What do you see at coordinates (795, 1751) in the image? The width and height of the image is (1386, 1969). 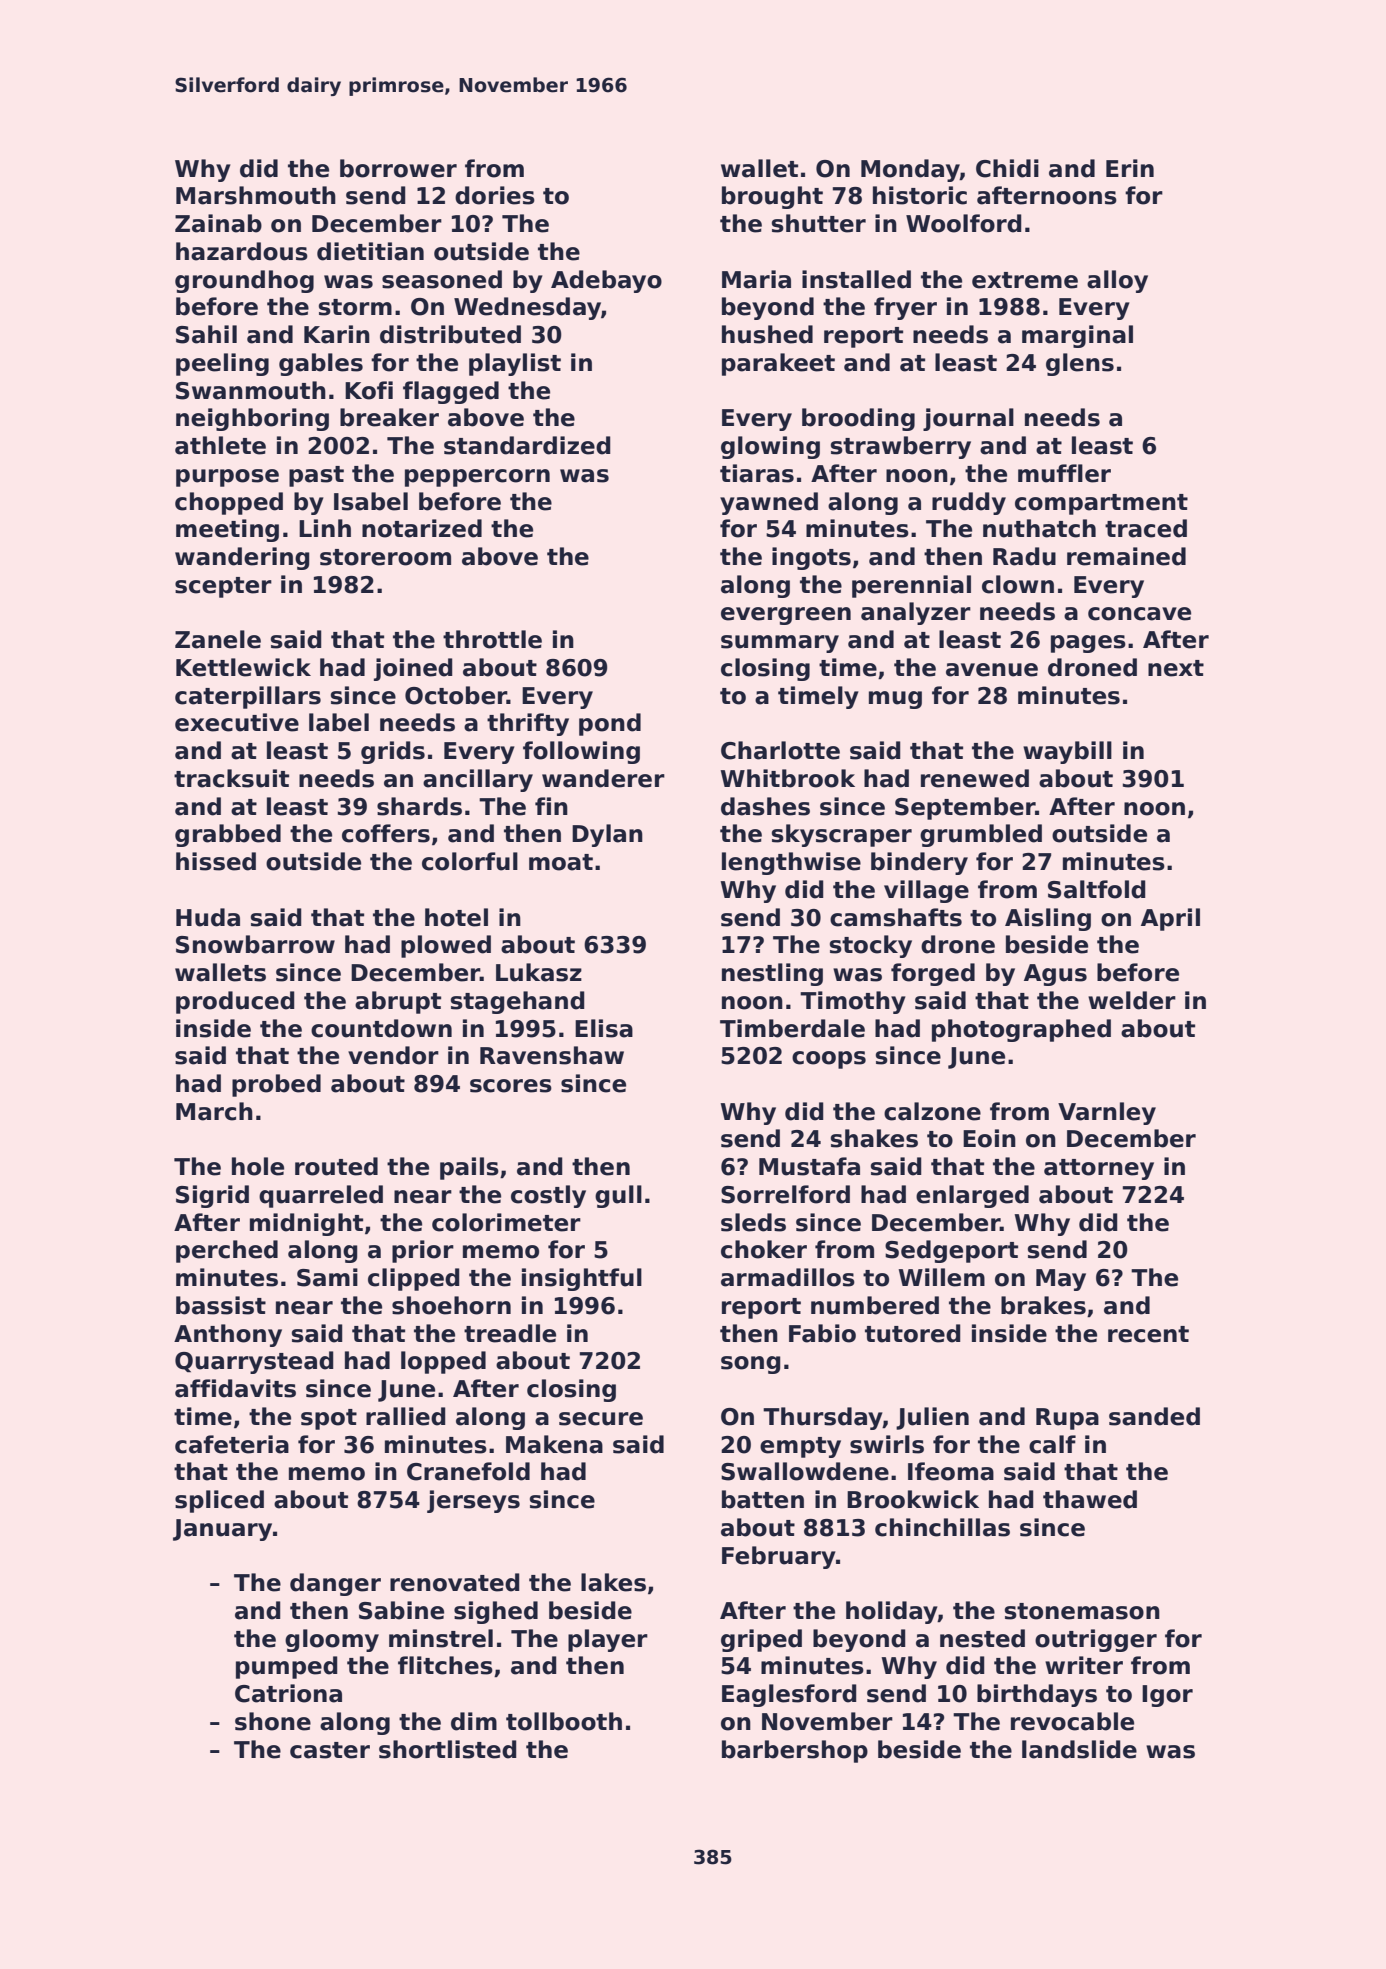 I see `barbershop` at bounding box center [795, 1751].
